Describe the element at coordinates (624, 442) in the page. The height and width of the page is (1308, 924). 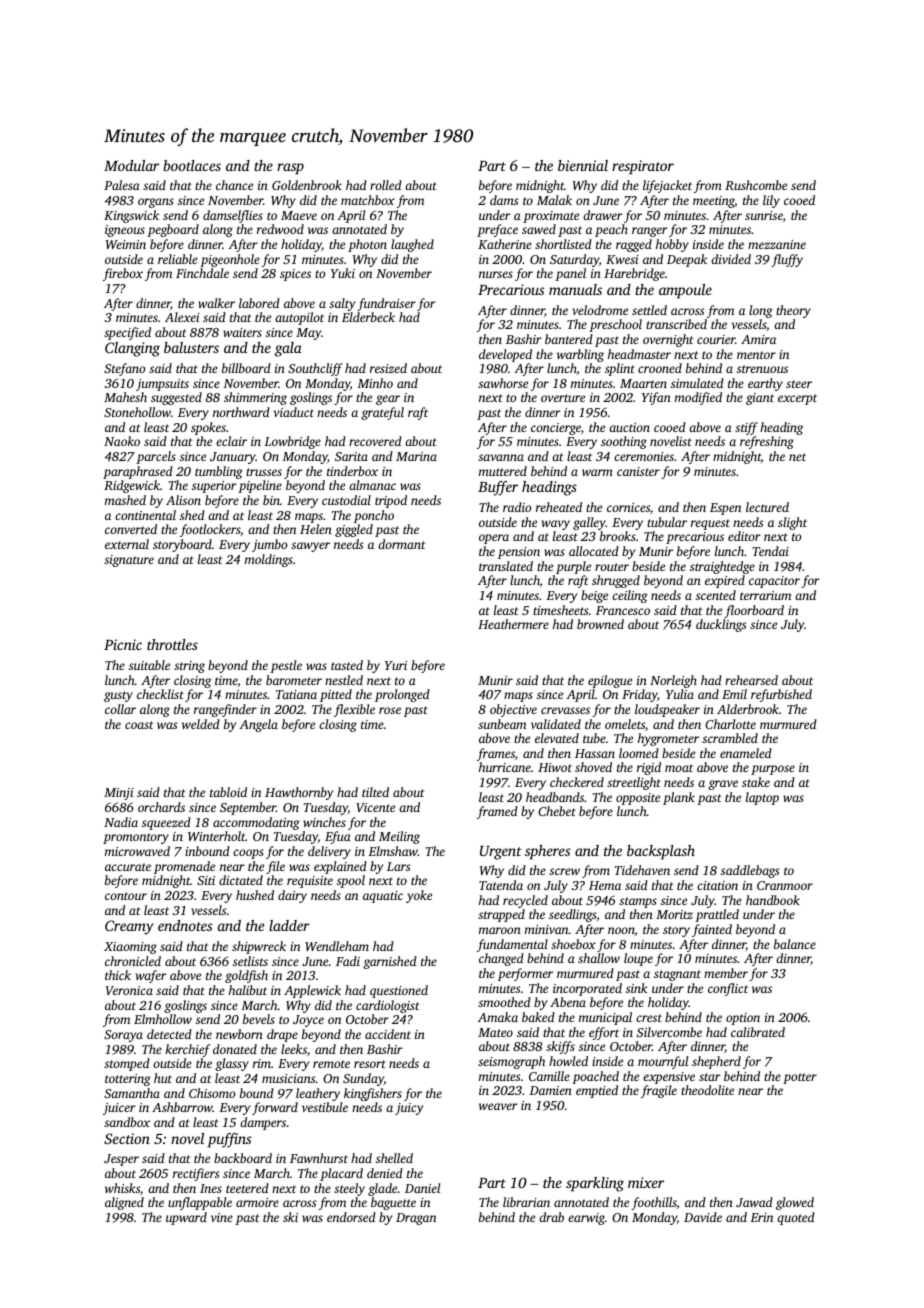
I see `soothing` at that location.
